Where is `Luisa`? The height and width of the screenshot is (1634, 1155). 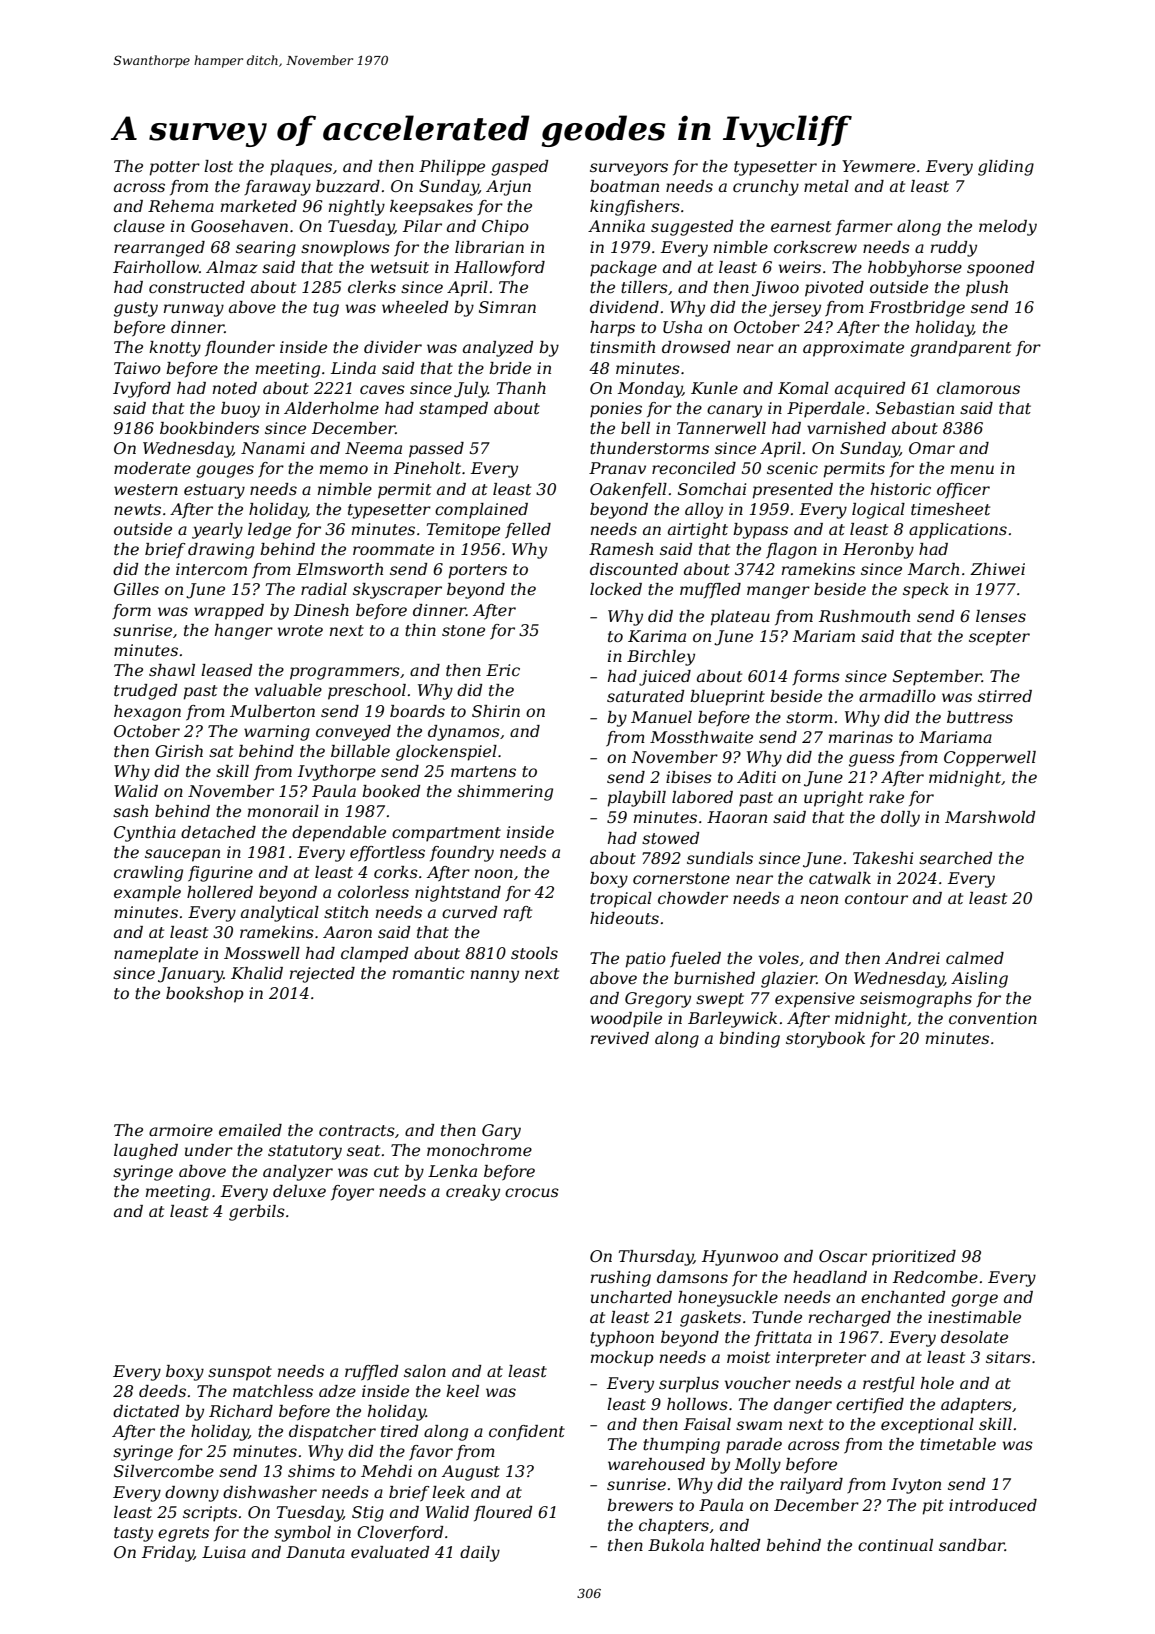
Luisa is located at coordinates (224, 1552).
